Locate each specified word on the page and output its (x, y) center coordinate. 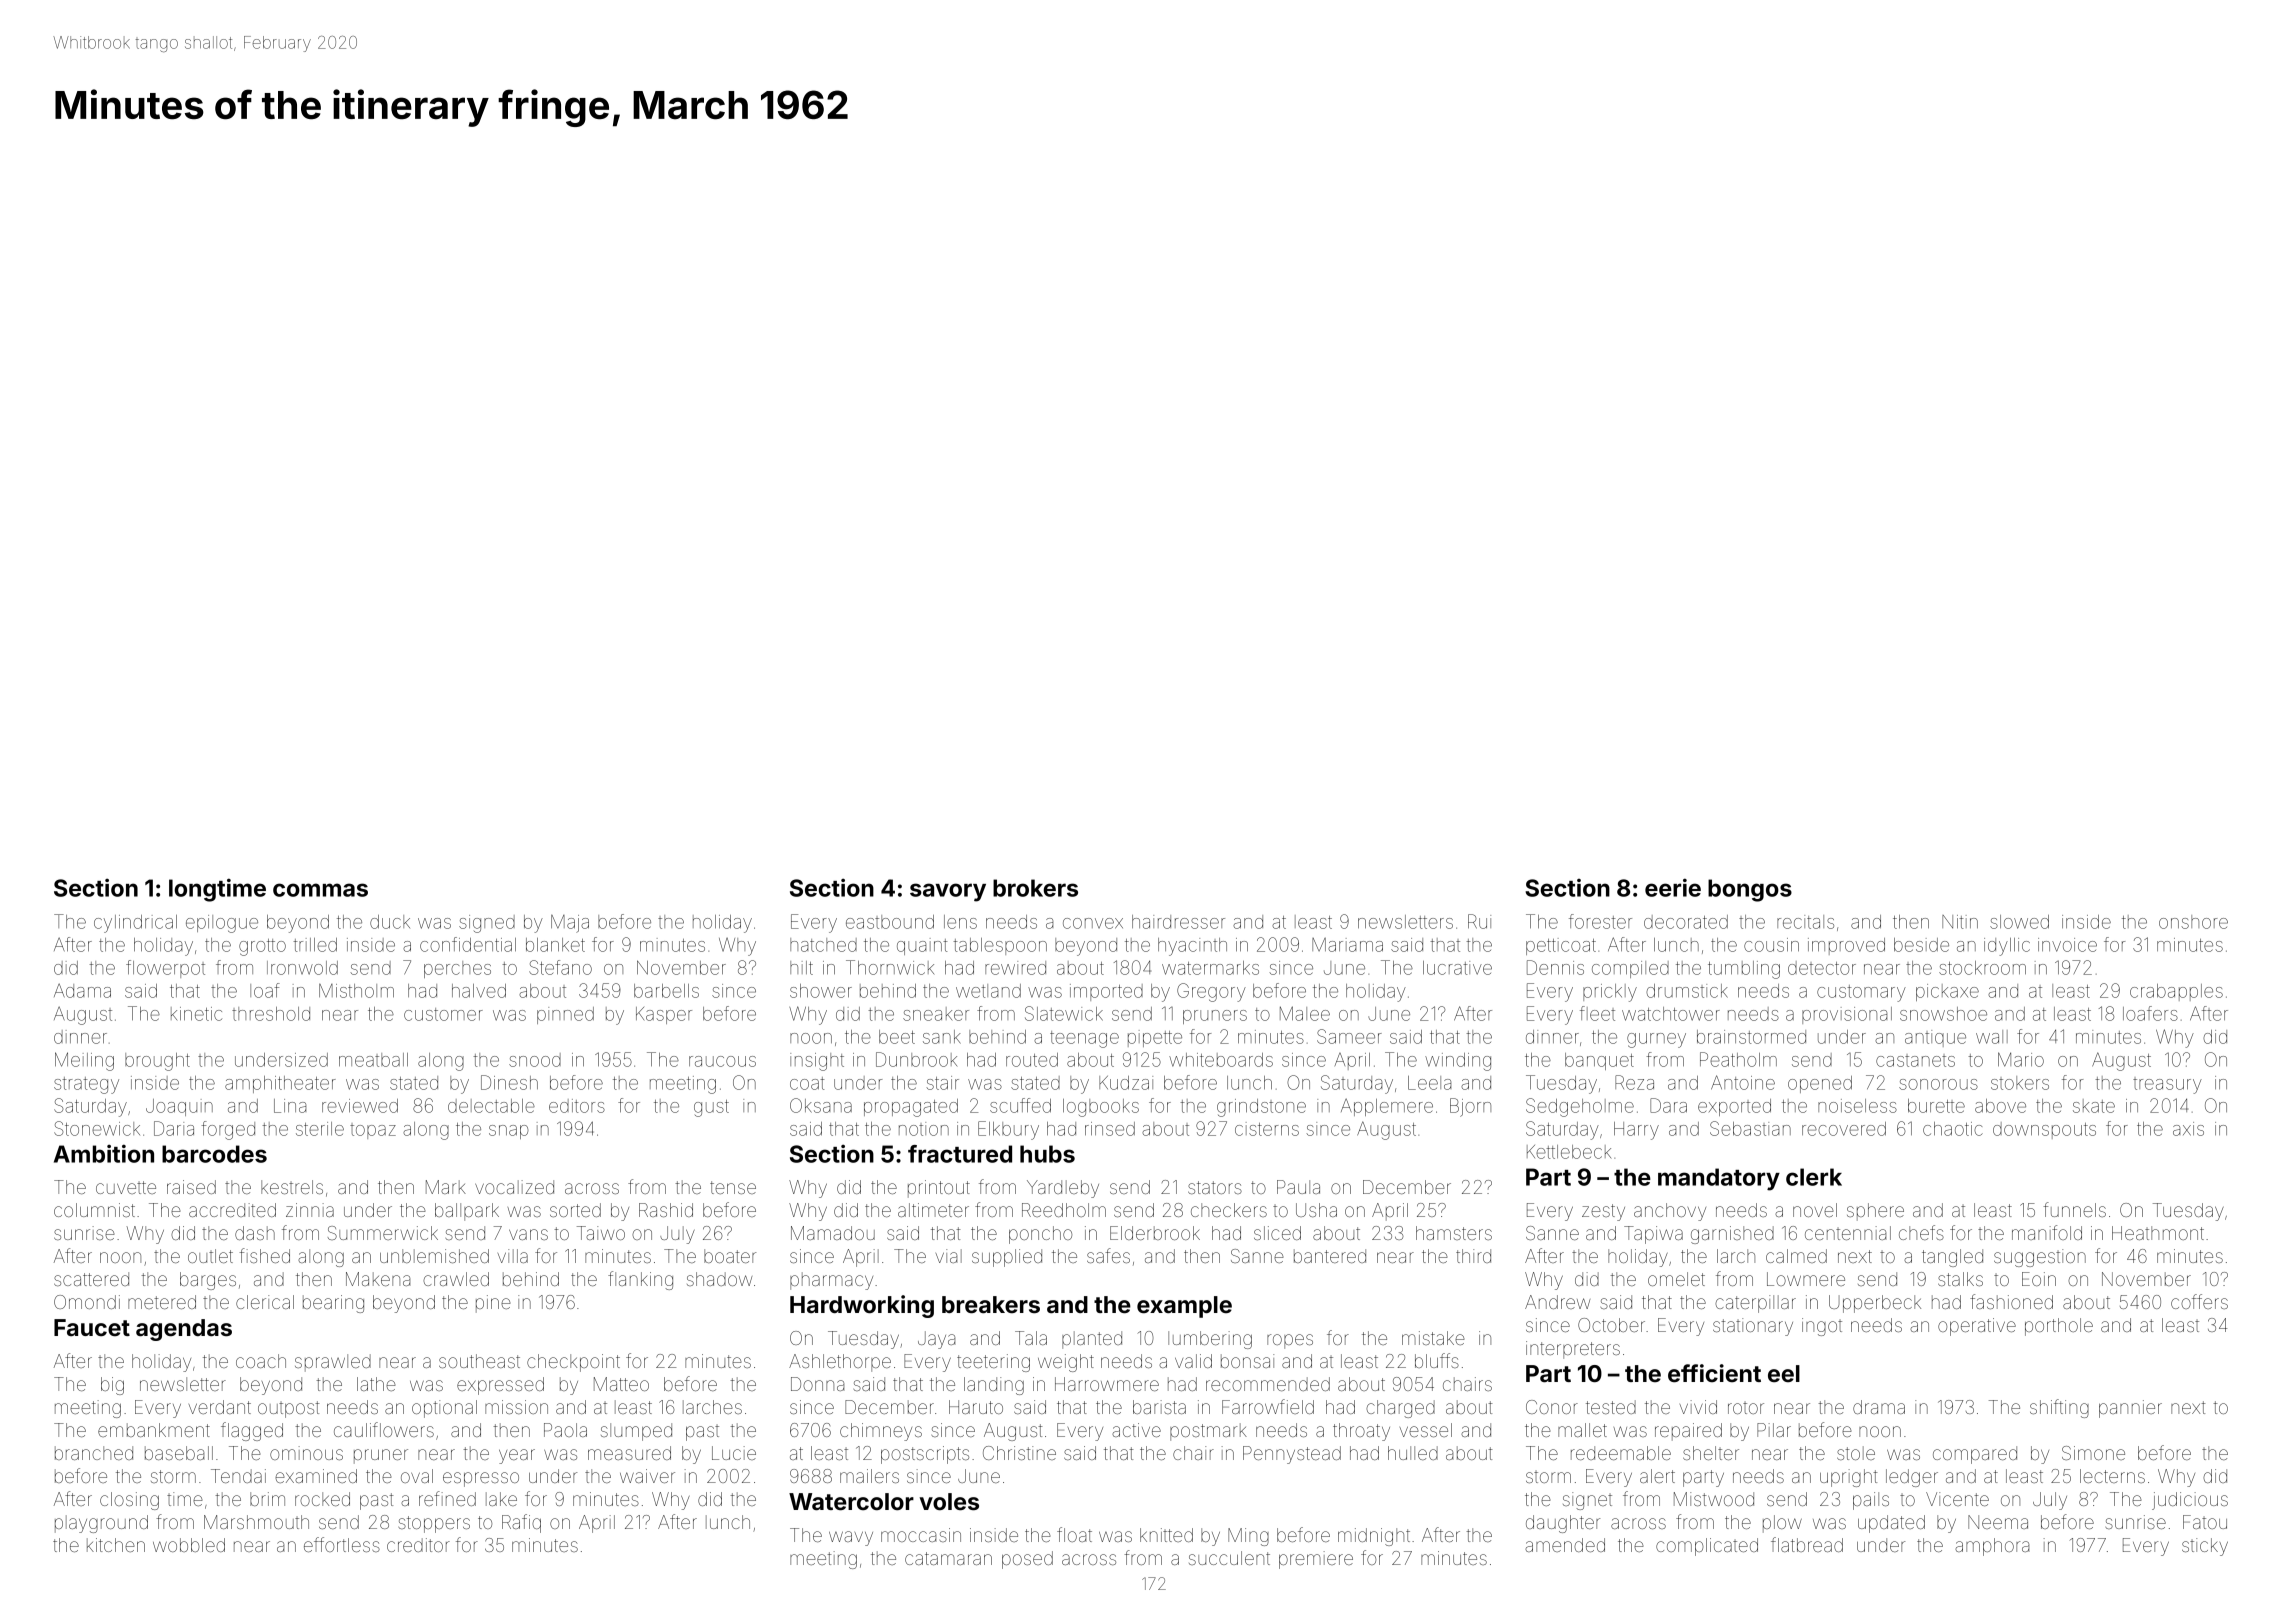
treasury (2167, 1086)
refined (447, 1498)
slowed (2019, 922)
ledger (1912, 1478)
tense (733, 1187)
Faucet (92, 1327)
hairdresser (1178, 922)
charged (1400, 1409)
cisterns (1267, 1129)
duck (390, 922)
